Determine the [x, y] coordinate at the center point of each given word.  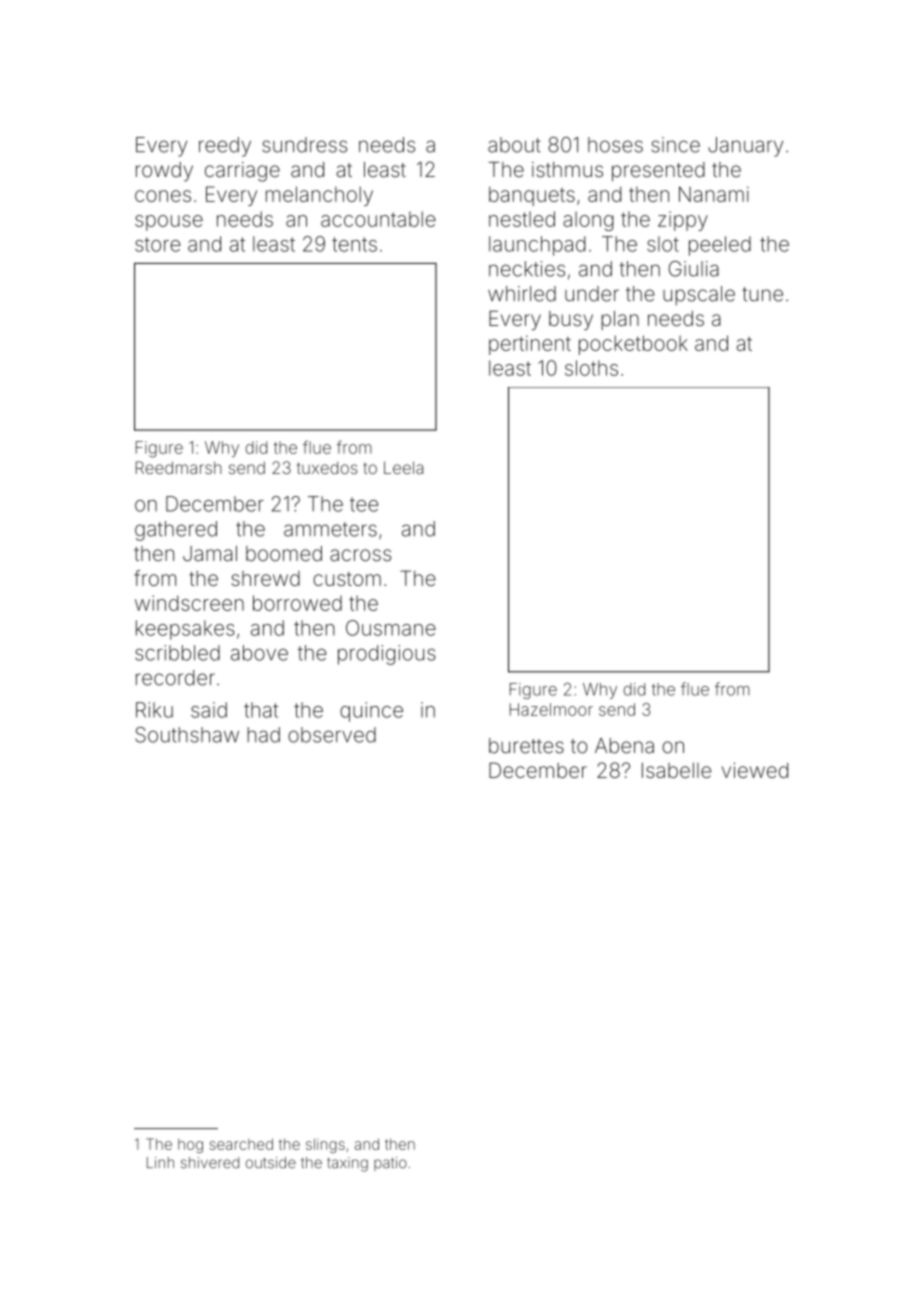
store [158, 244]
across [360, 555]
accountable [378, 219]
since [676, 145]
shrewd [265, 578]
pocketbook [633, 345]
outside [271, 1163]
